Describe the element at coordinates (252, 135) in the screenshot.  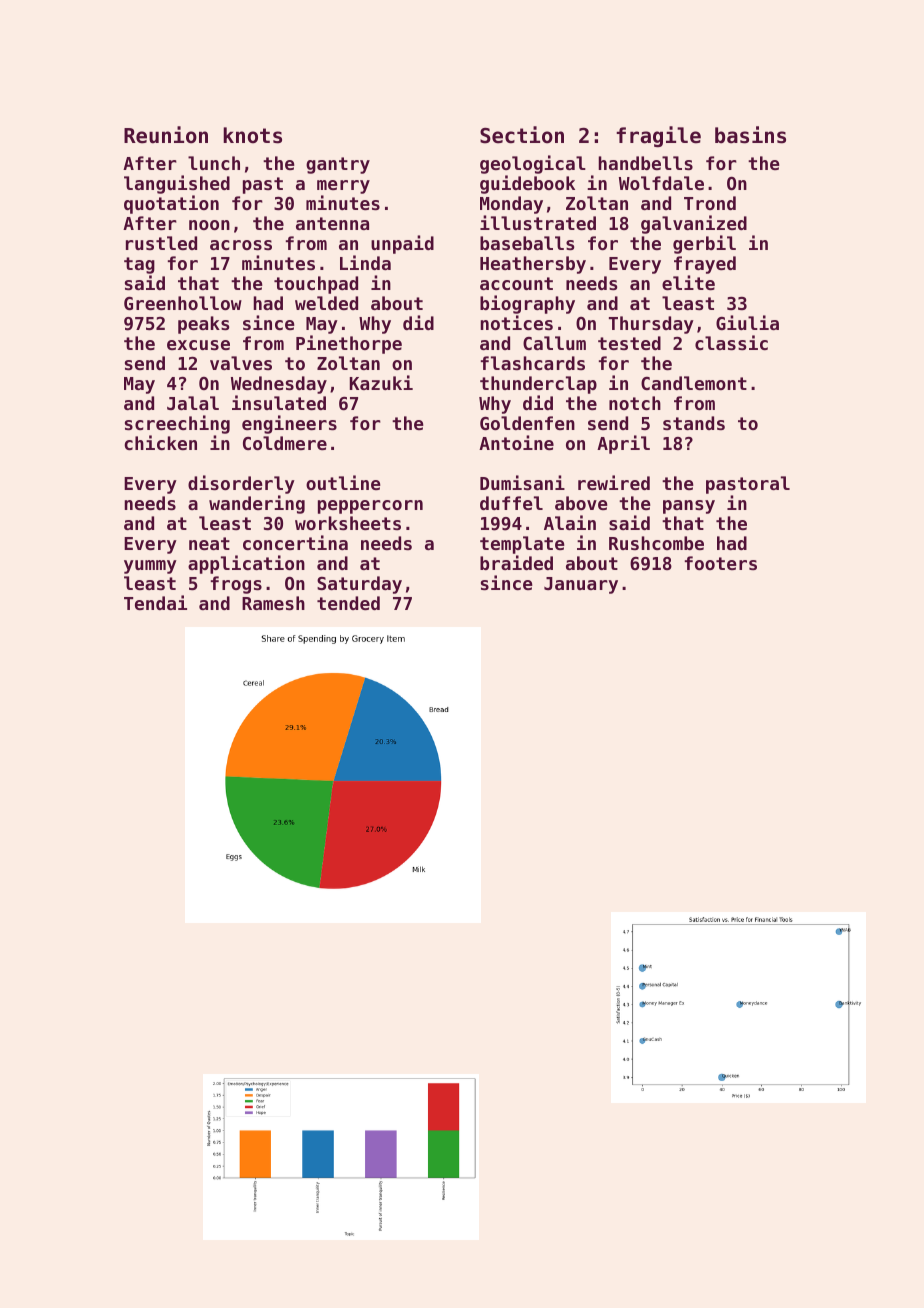
I see `knots` at that location.
